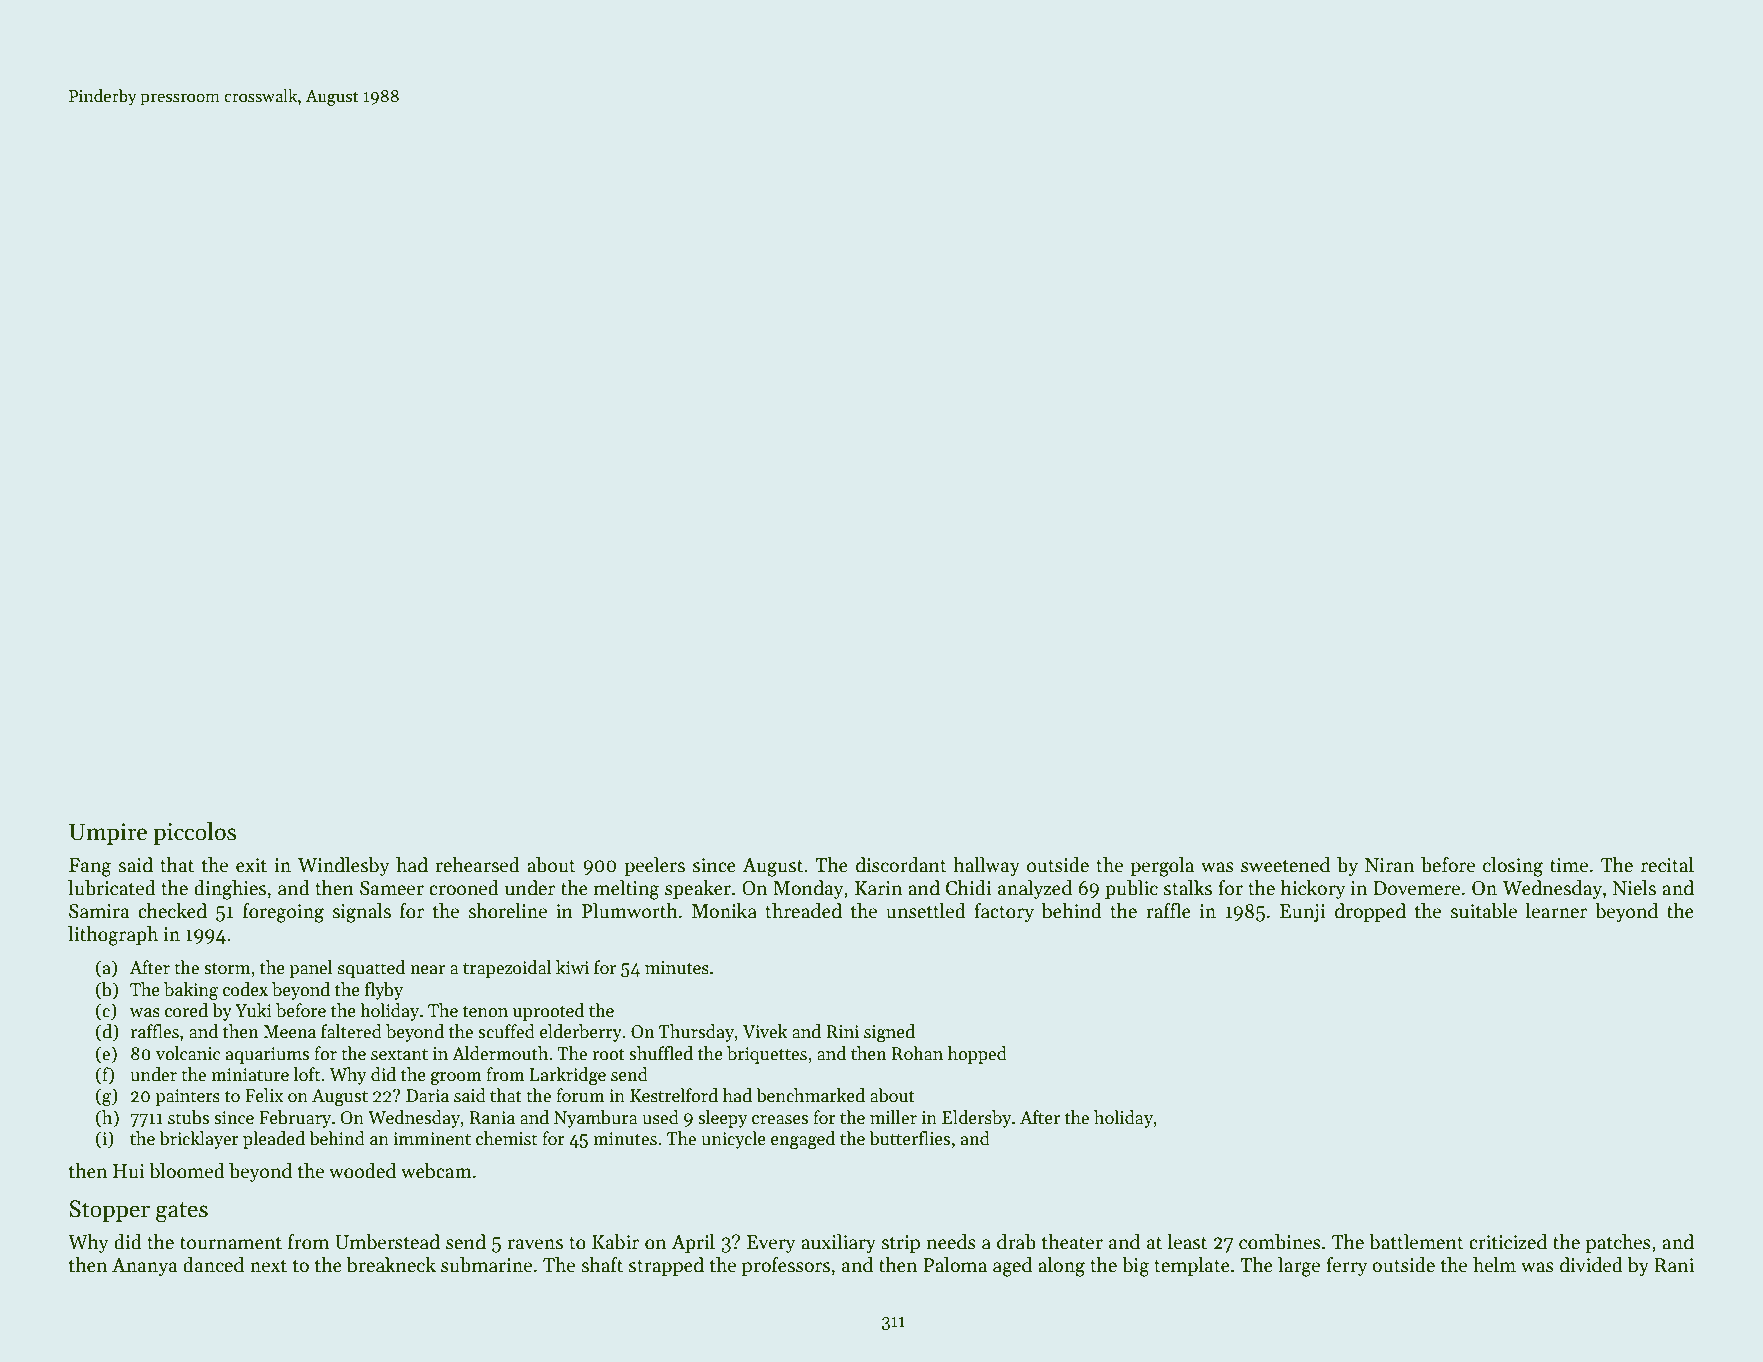 This screenshot has height=1362, width=1763. Describe the element at coordinates (977, 1119) in the screenshot. I see `Eldersby` at that location.
